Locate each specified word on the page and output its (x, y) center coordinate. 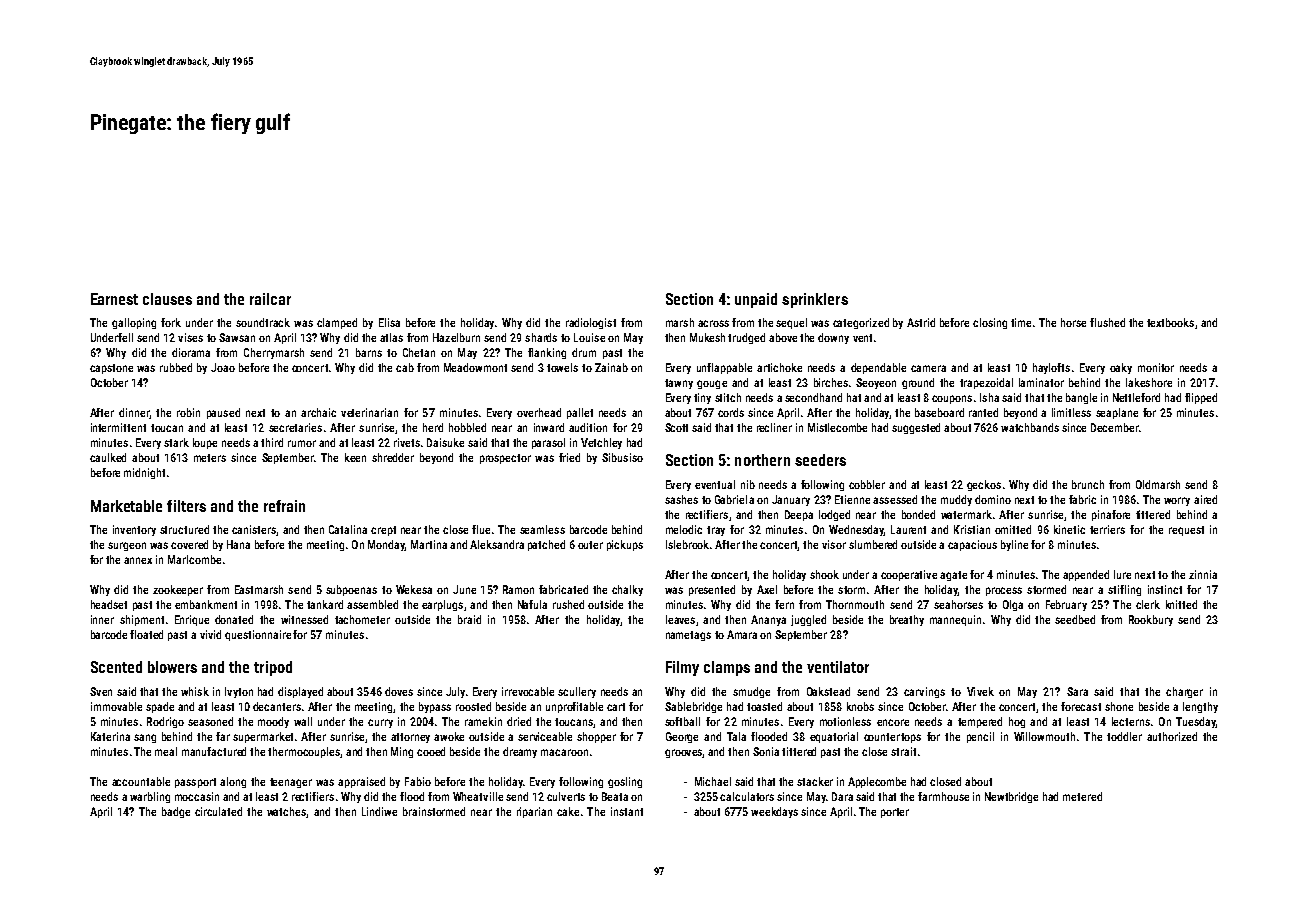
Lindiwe (379, 811)
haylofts (1051, 368)
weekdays (774, 812)
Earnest (114, 299)
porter (895, 813)
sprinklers (815, 300)
